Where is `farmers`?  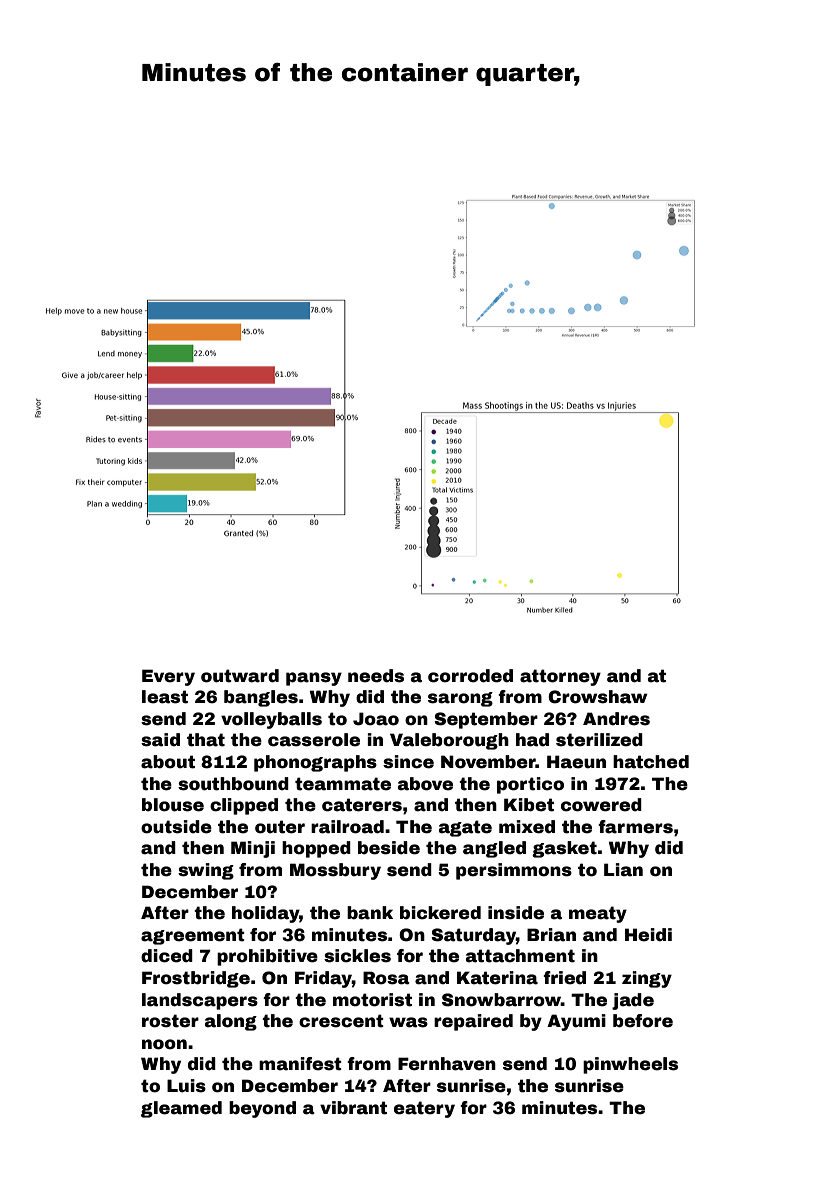 farmers is located at coordinates (635, 827).
